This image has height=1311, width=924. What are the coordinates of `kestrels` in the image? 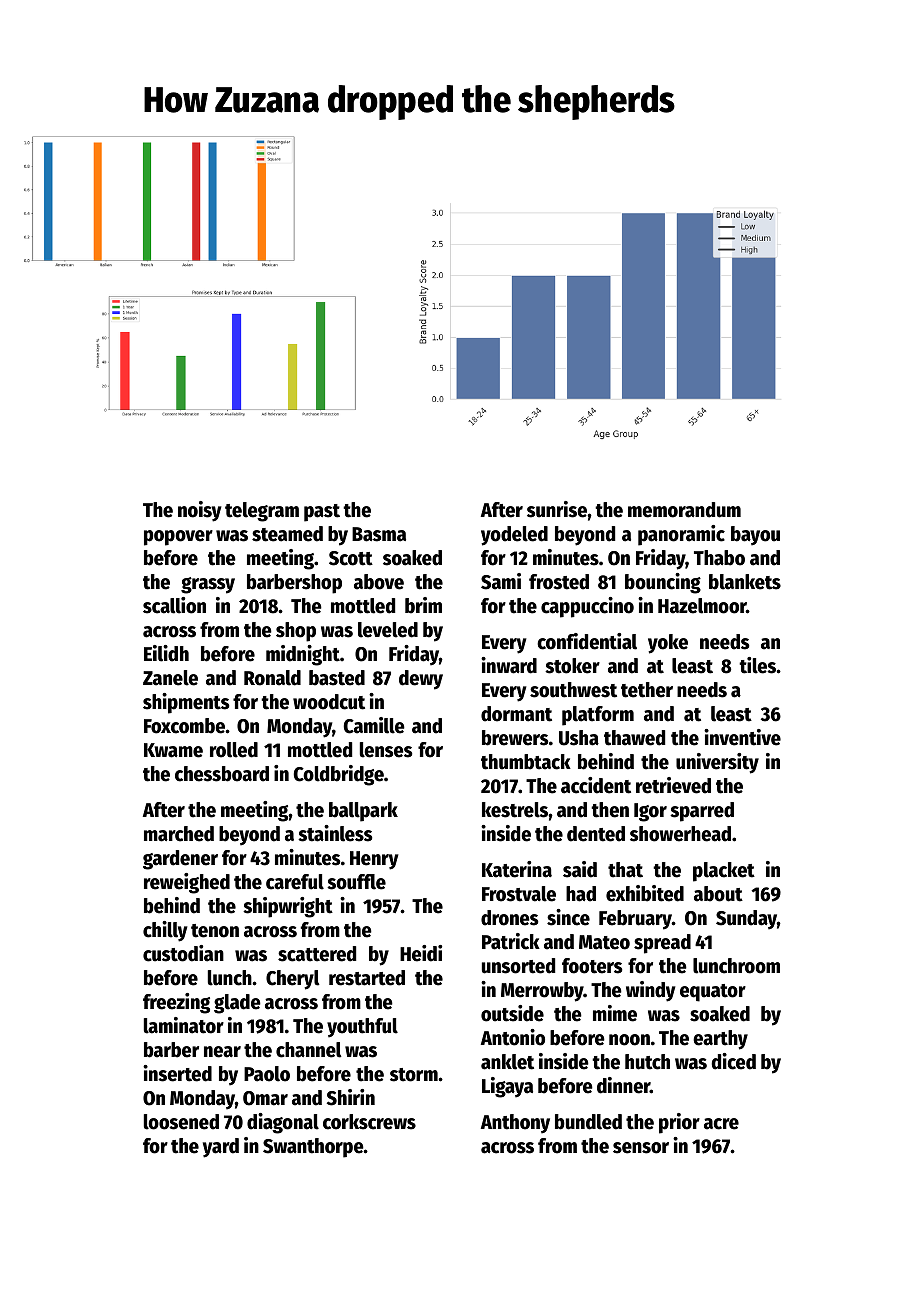 It's located at (515, 810).
